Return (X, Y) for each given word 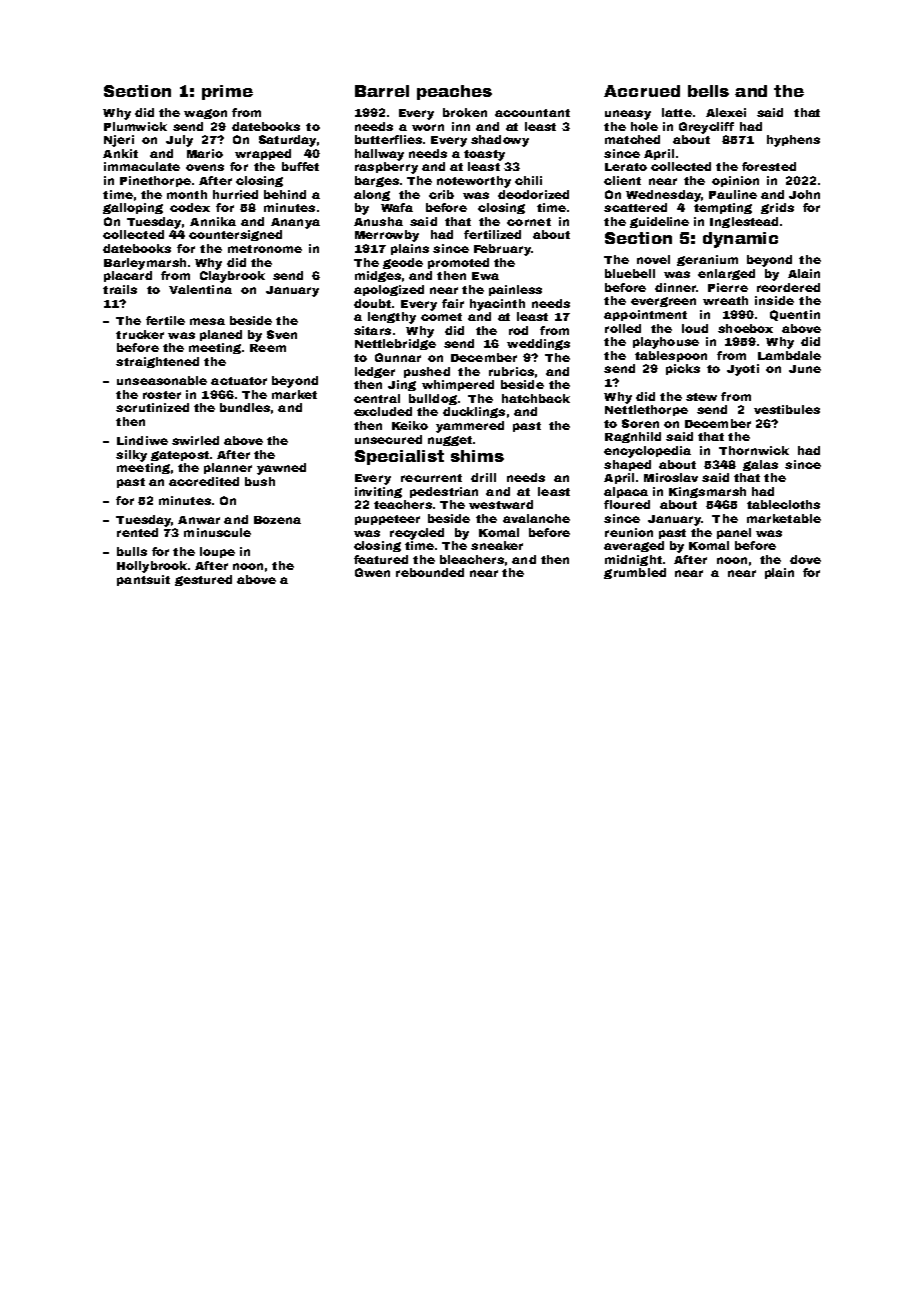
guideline (659, 222)
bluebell (630, 273)
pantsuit (143, 580)
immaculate (142, 166)
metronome (265, 249)
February (502, 250)
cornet (529, 222)
